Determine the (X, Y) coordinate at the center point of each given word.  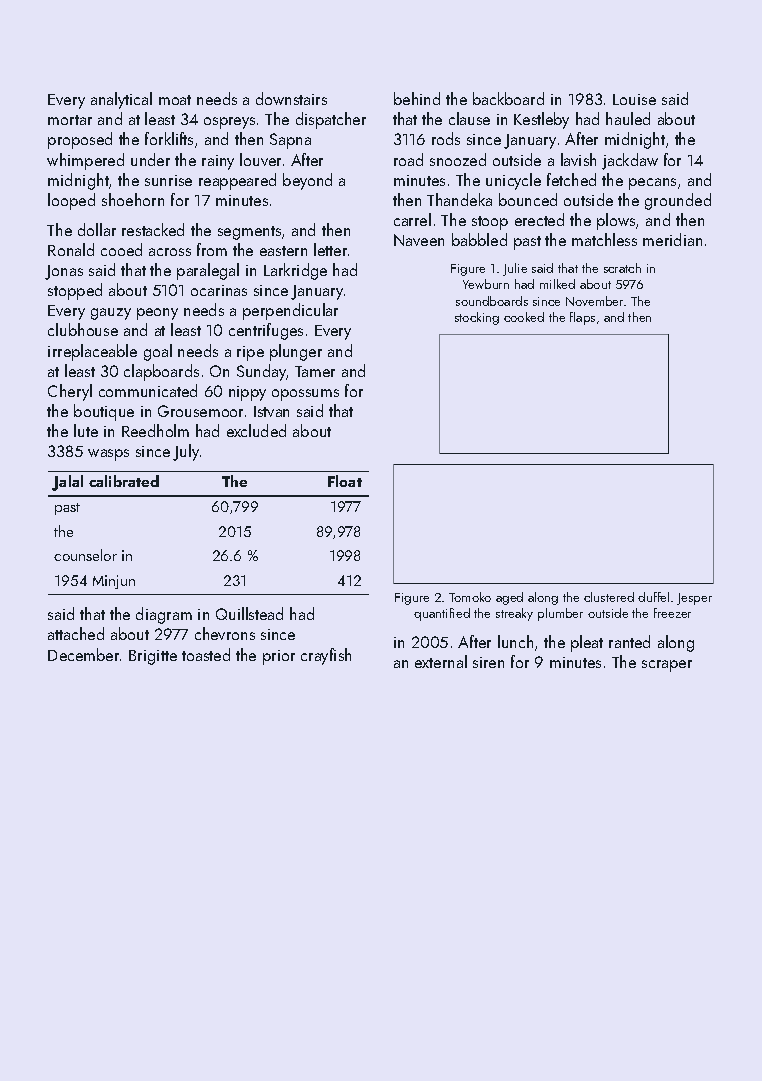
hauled (628, 118)
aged (509, 598)
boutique (104, 412)
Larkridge (295, 271)
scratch (622, 268)
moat (175, 100)
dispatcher (331, 120)
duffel (653, 597)
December (83, 654)
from (212, 249)
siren (488, 662)
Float (345, 481)
